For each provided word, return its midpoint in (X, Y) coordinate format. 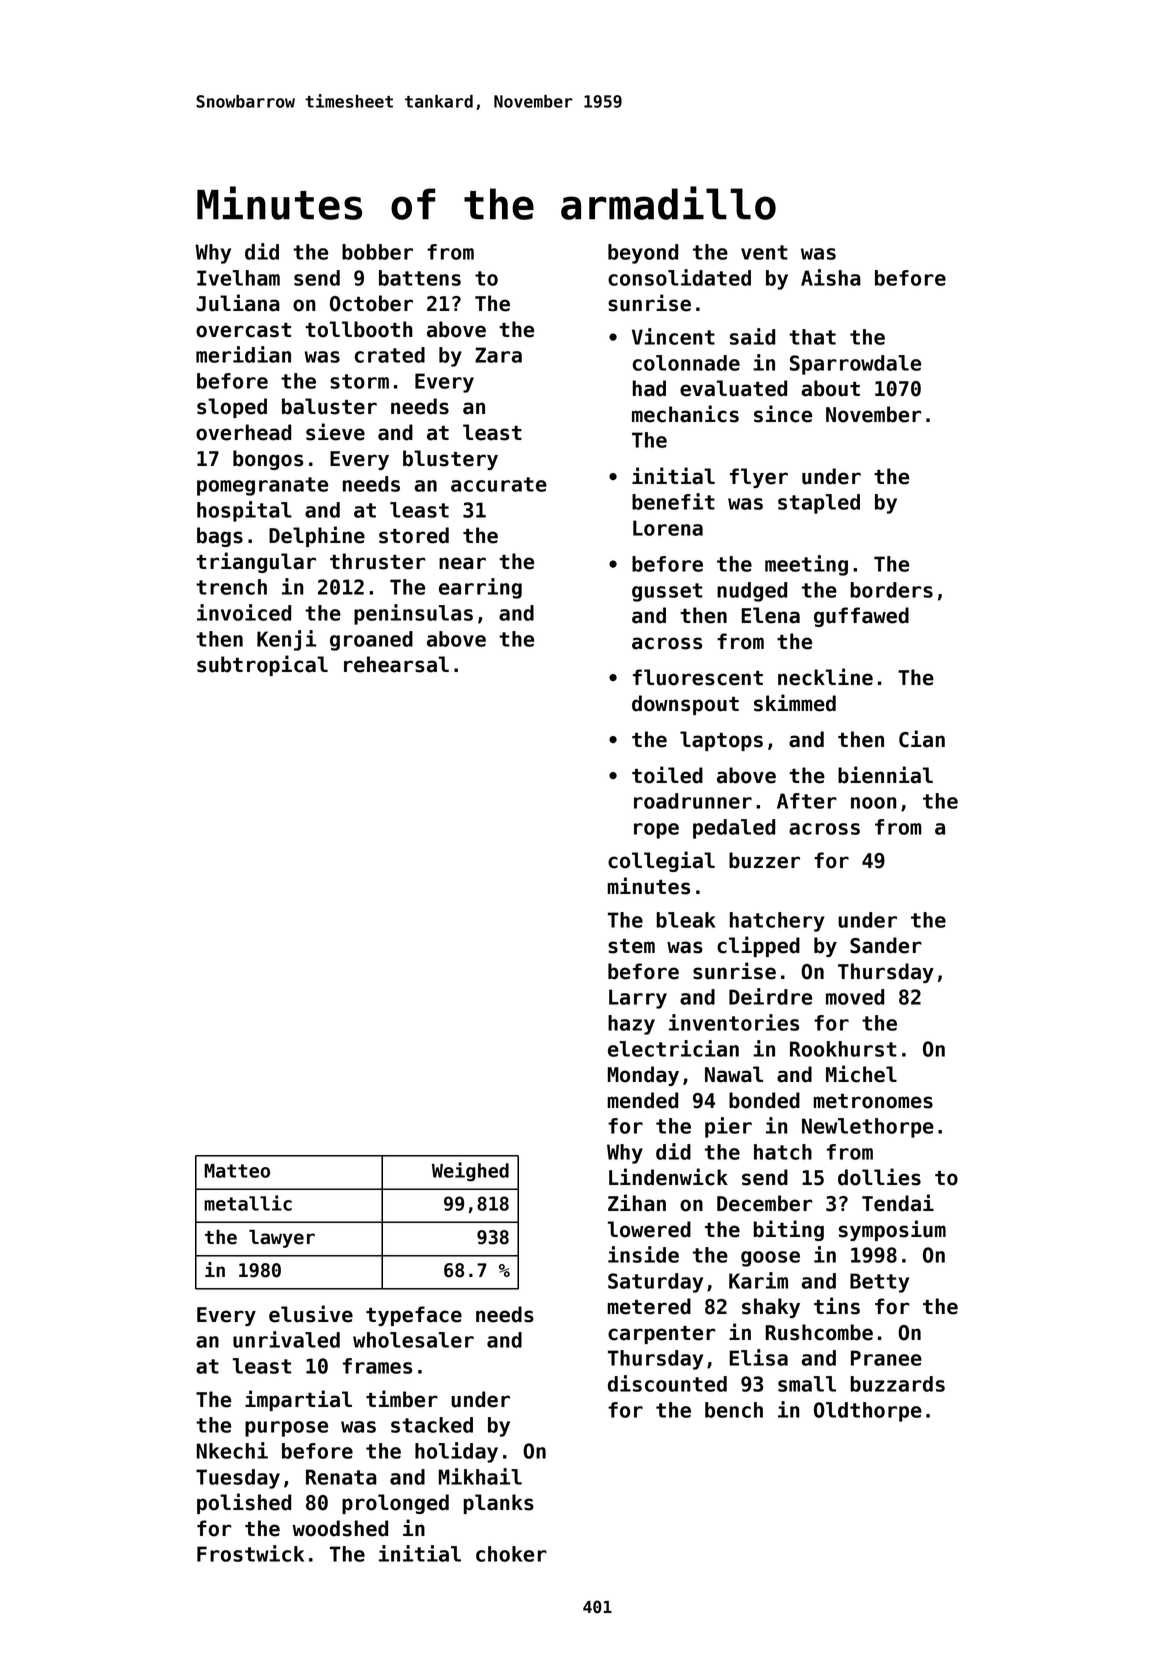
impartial (298, 1400)
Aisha (831, 277)
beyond (643, 254)
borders (891, 590)
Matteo (237, 1171)
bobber (377, 252)
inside (643, 1254)
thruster (377, 561)
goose (770, 1259)
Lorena (668, 528)
